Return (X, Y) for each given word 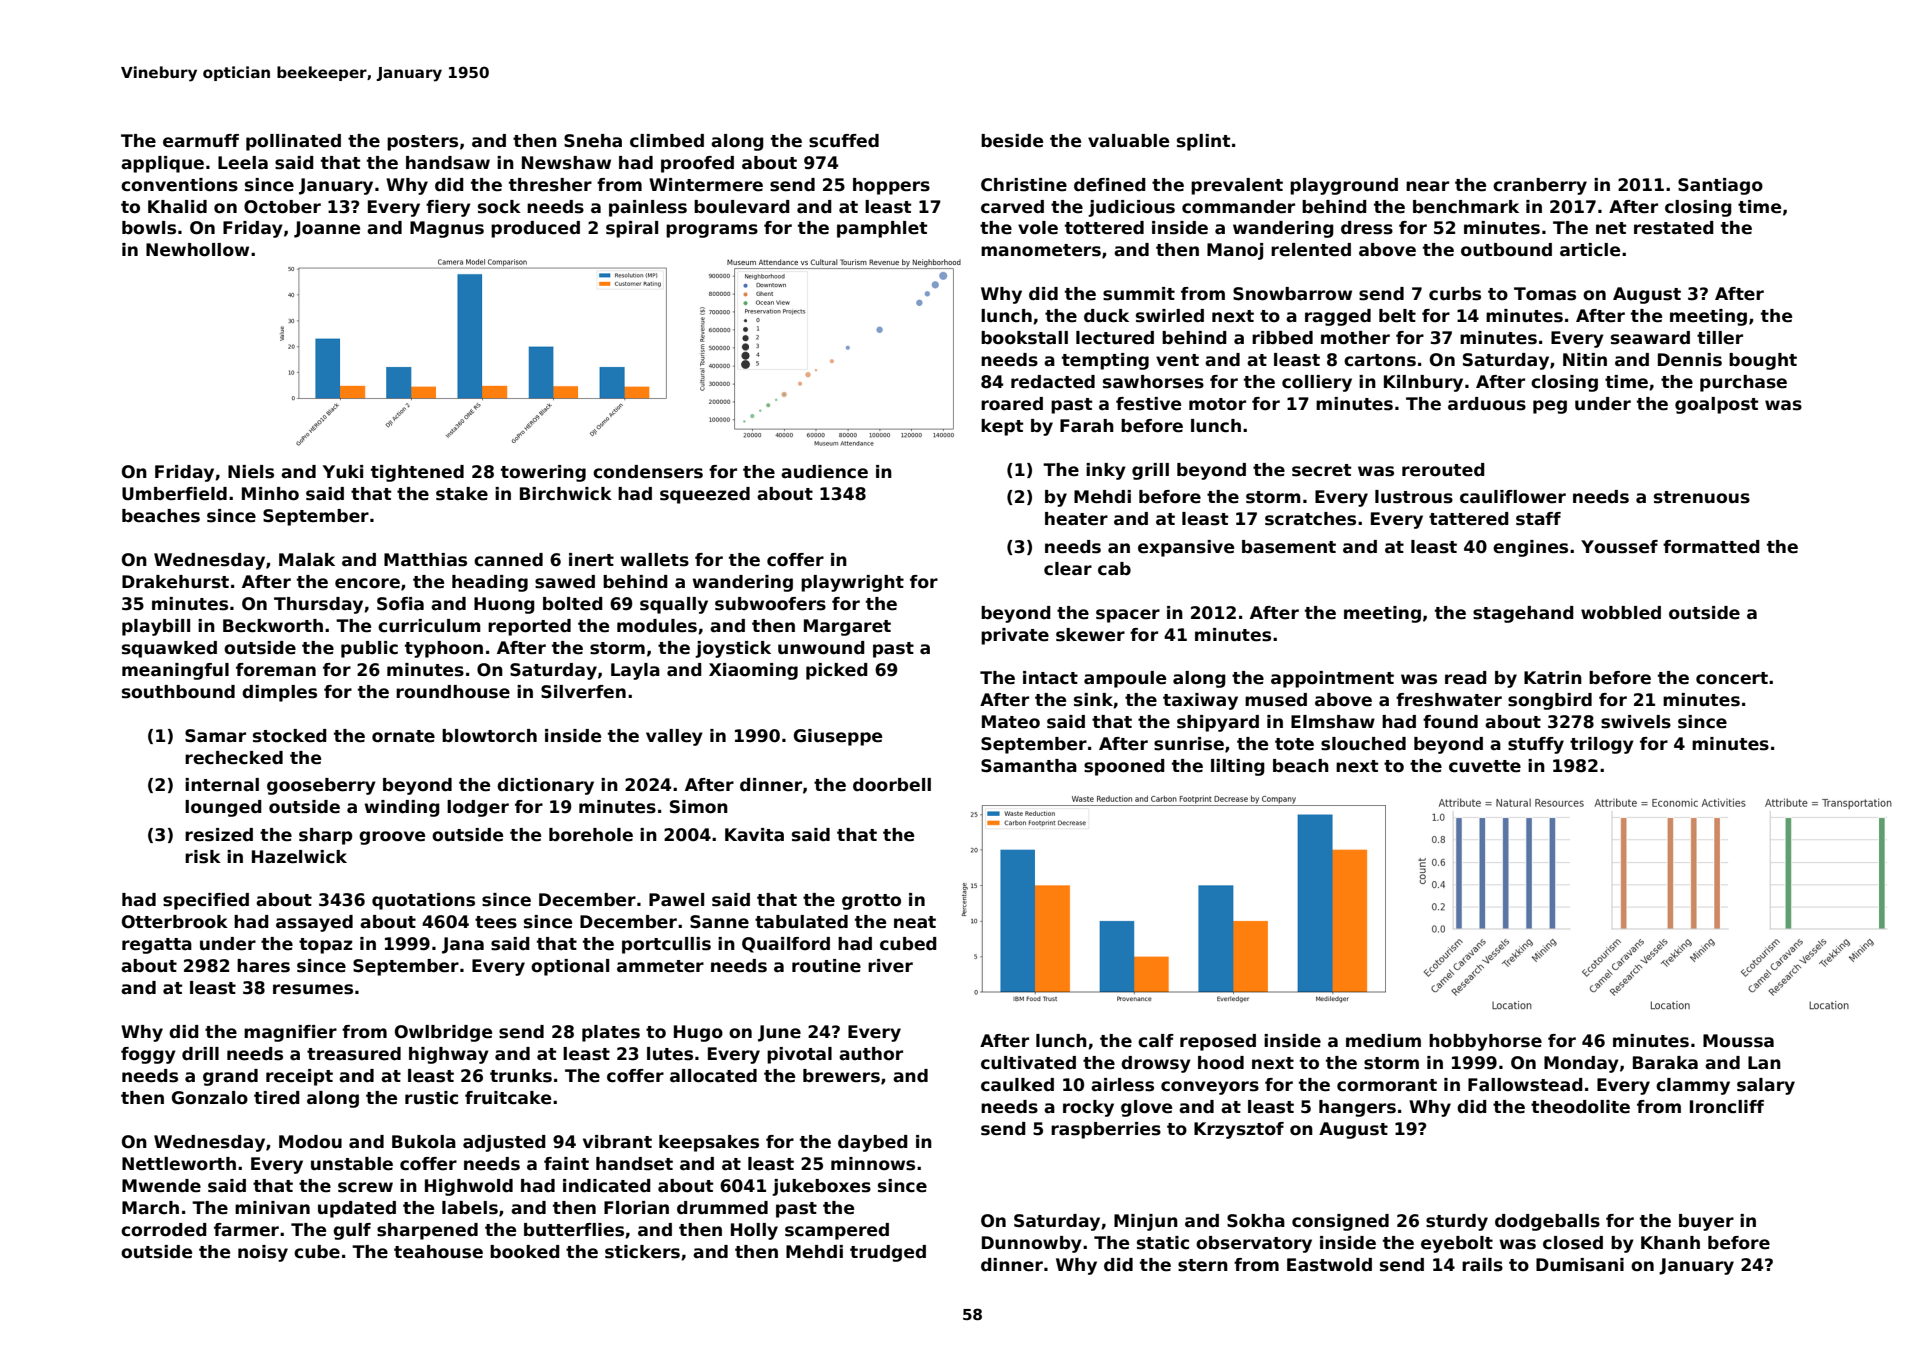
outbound (1506, 250)
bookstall (1024, 338)
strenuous (1702, 497)
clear (1068, 569)
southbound (178, 692)
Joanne (327, 229)
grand (230, 1077)
